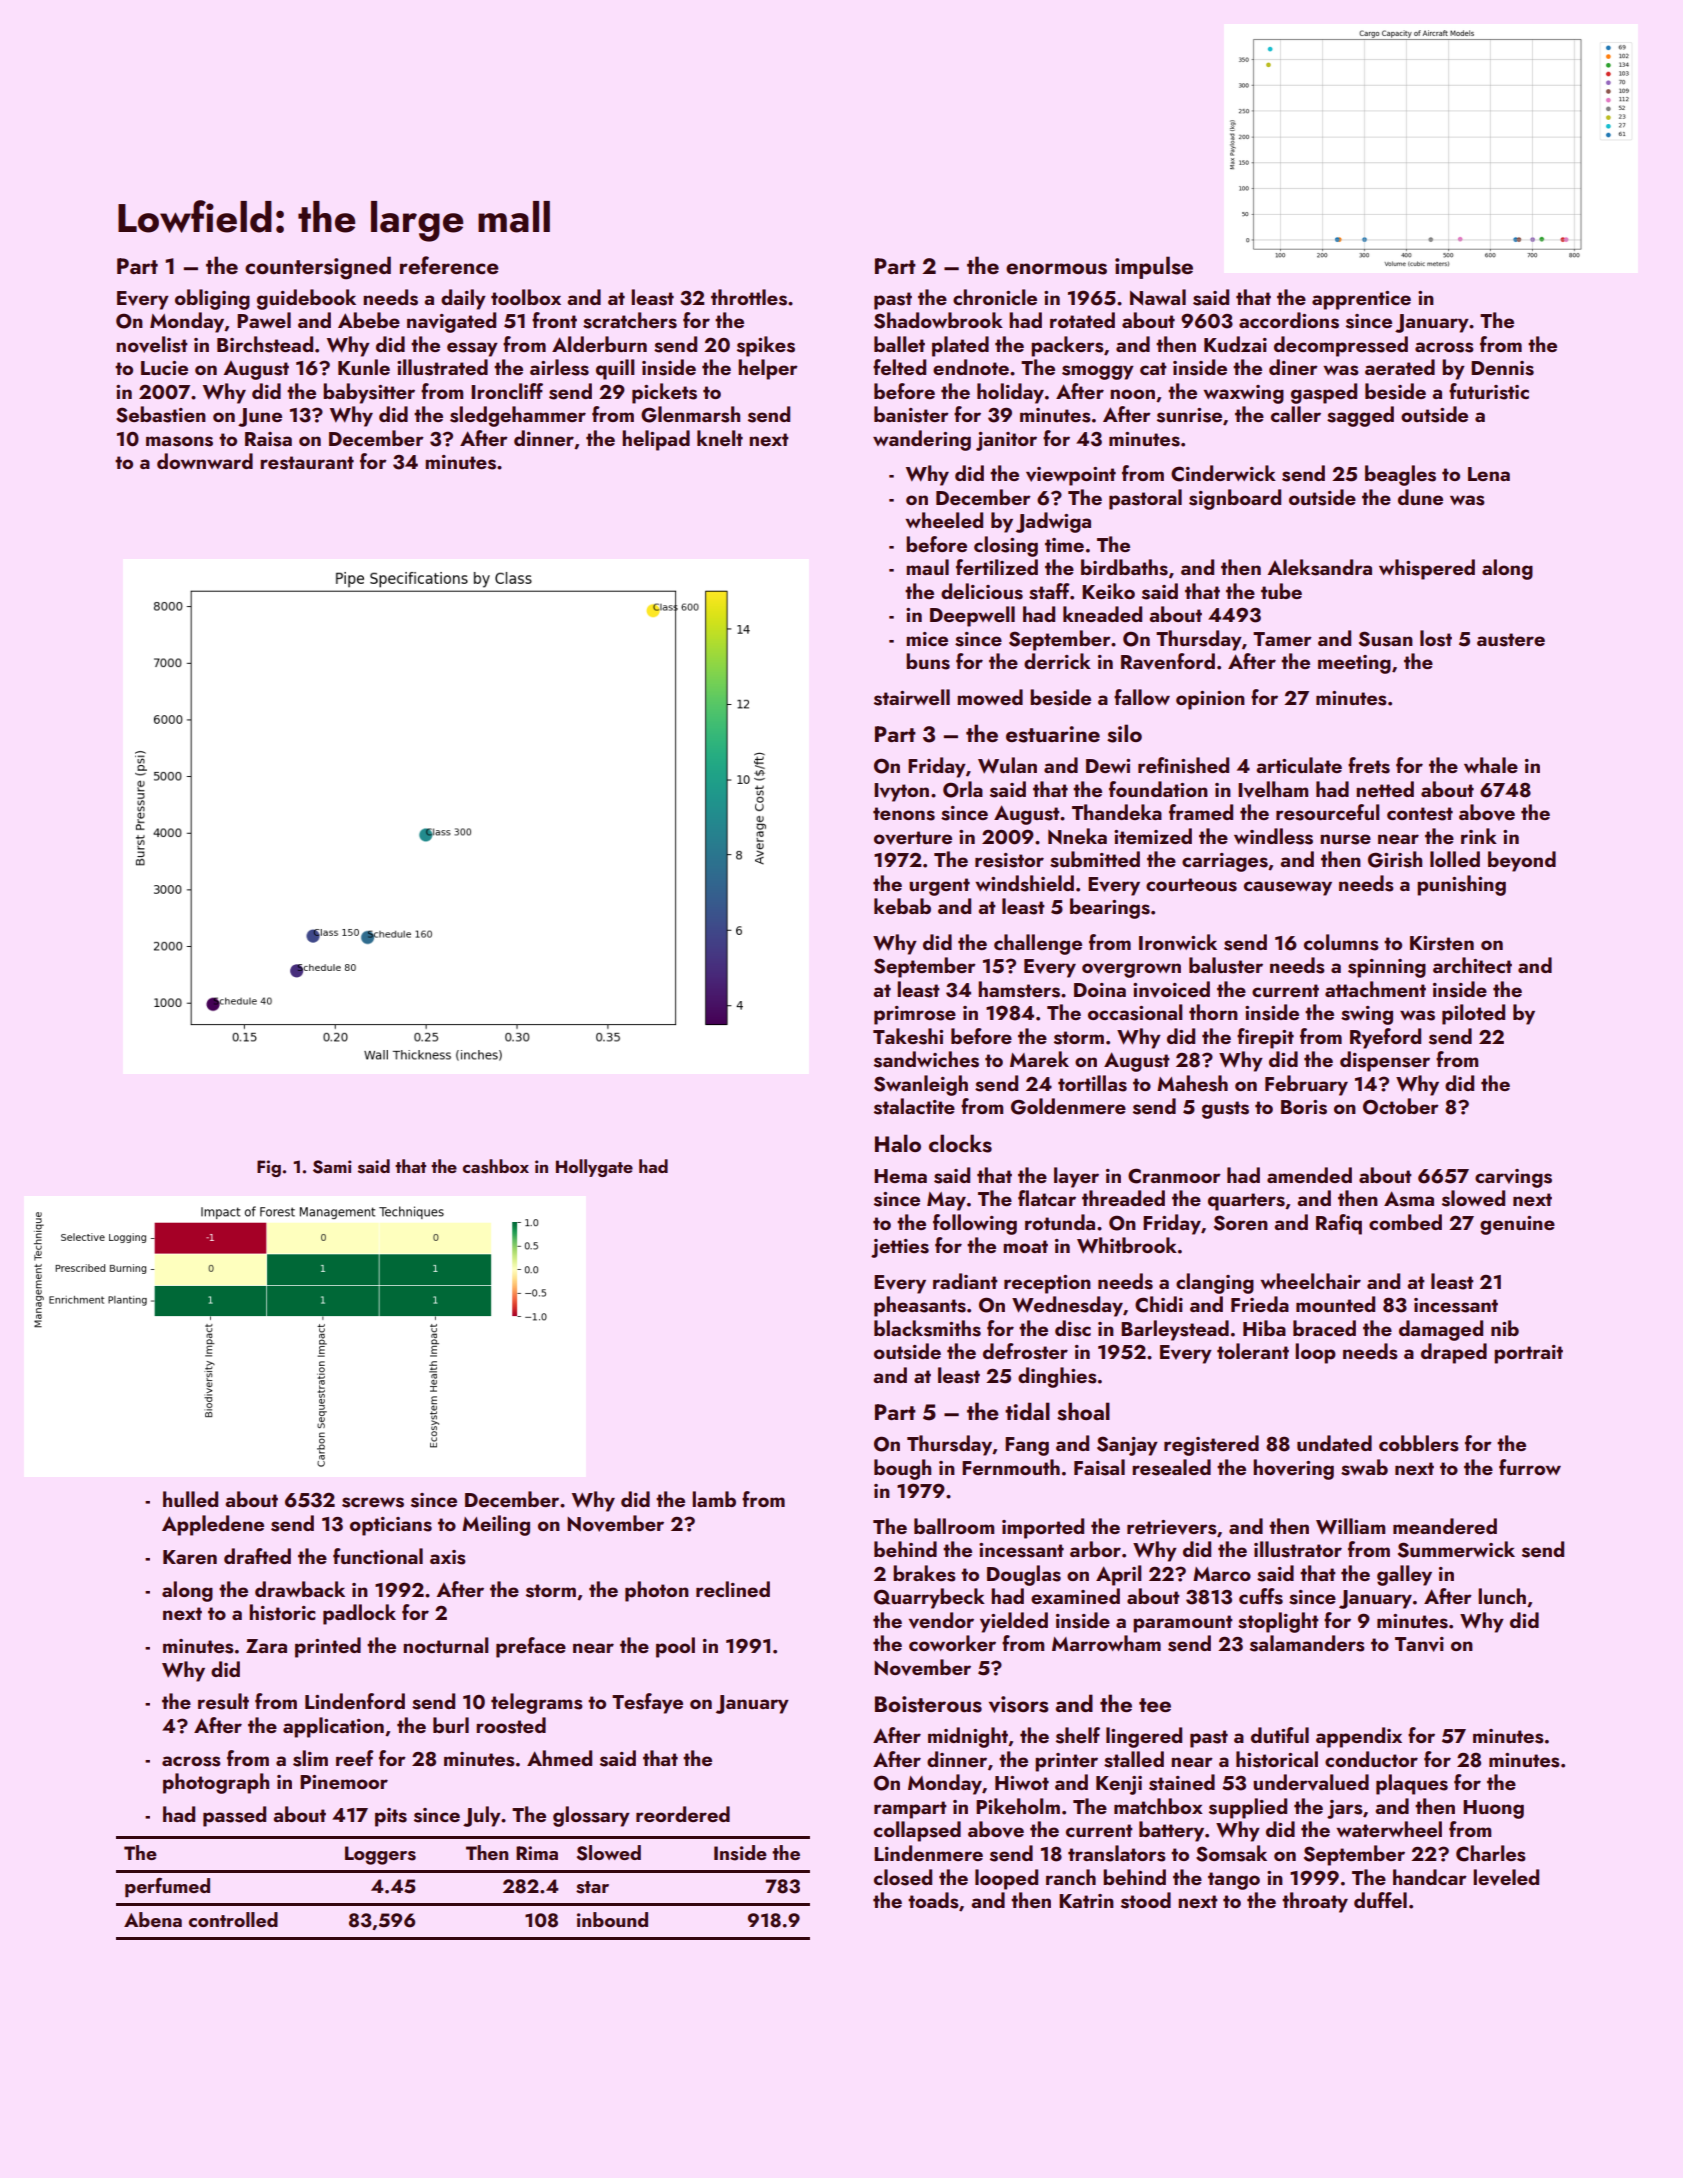  I want to click on Hollygate, so click(594, 1168).
